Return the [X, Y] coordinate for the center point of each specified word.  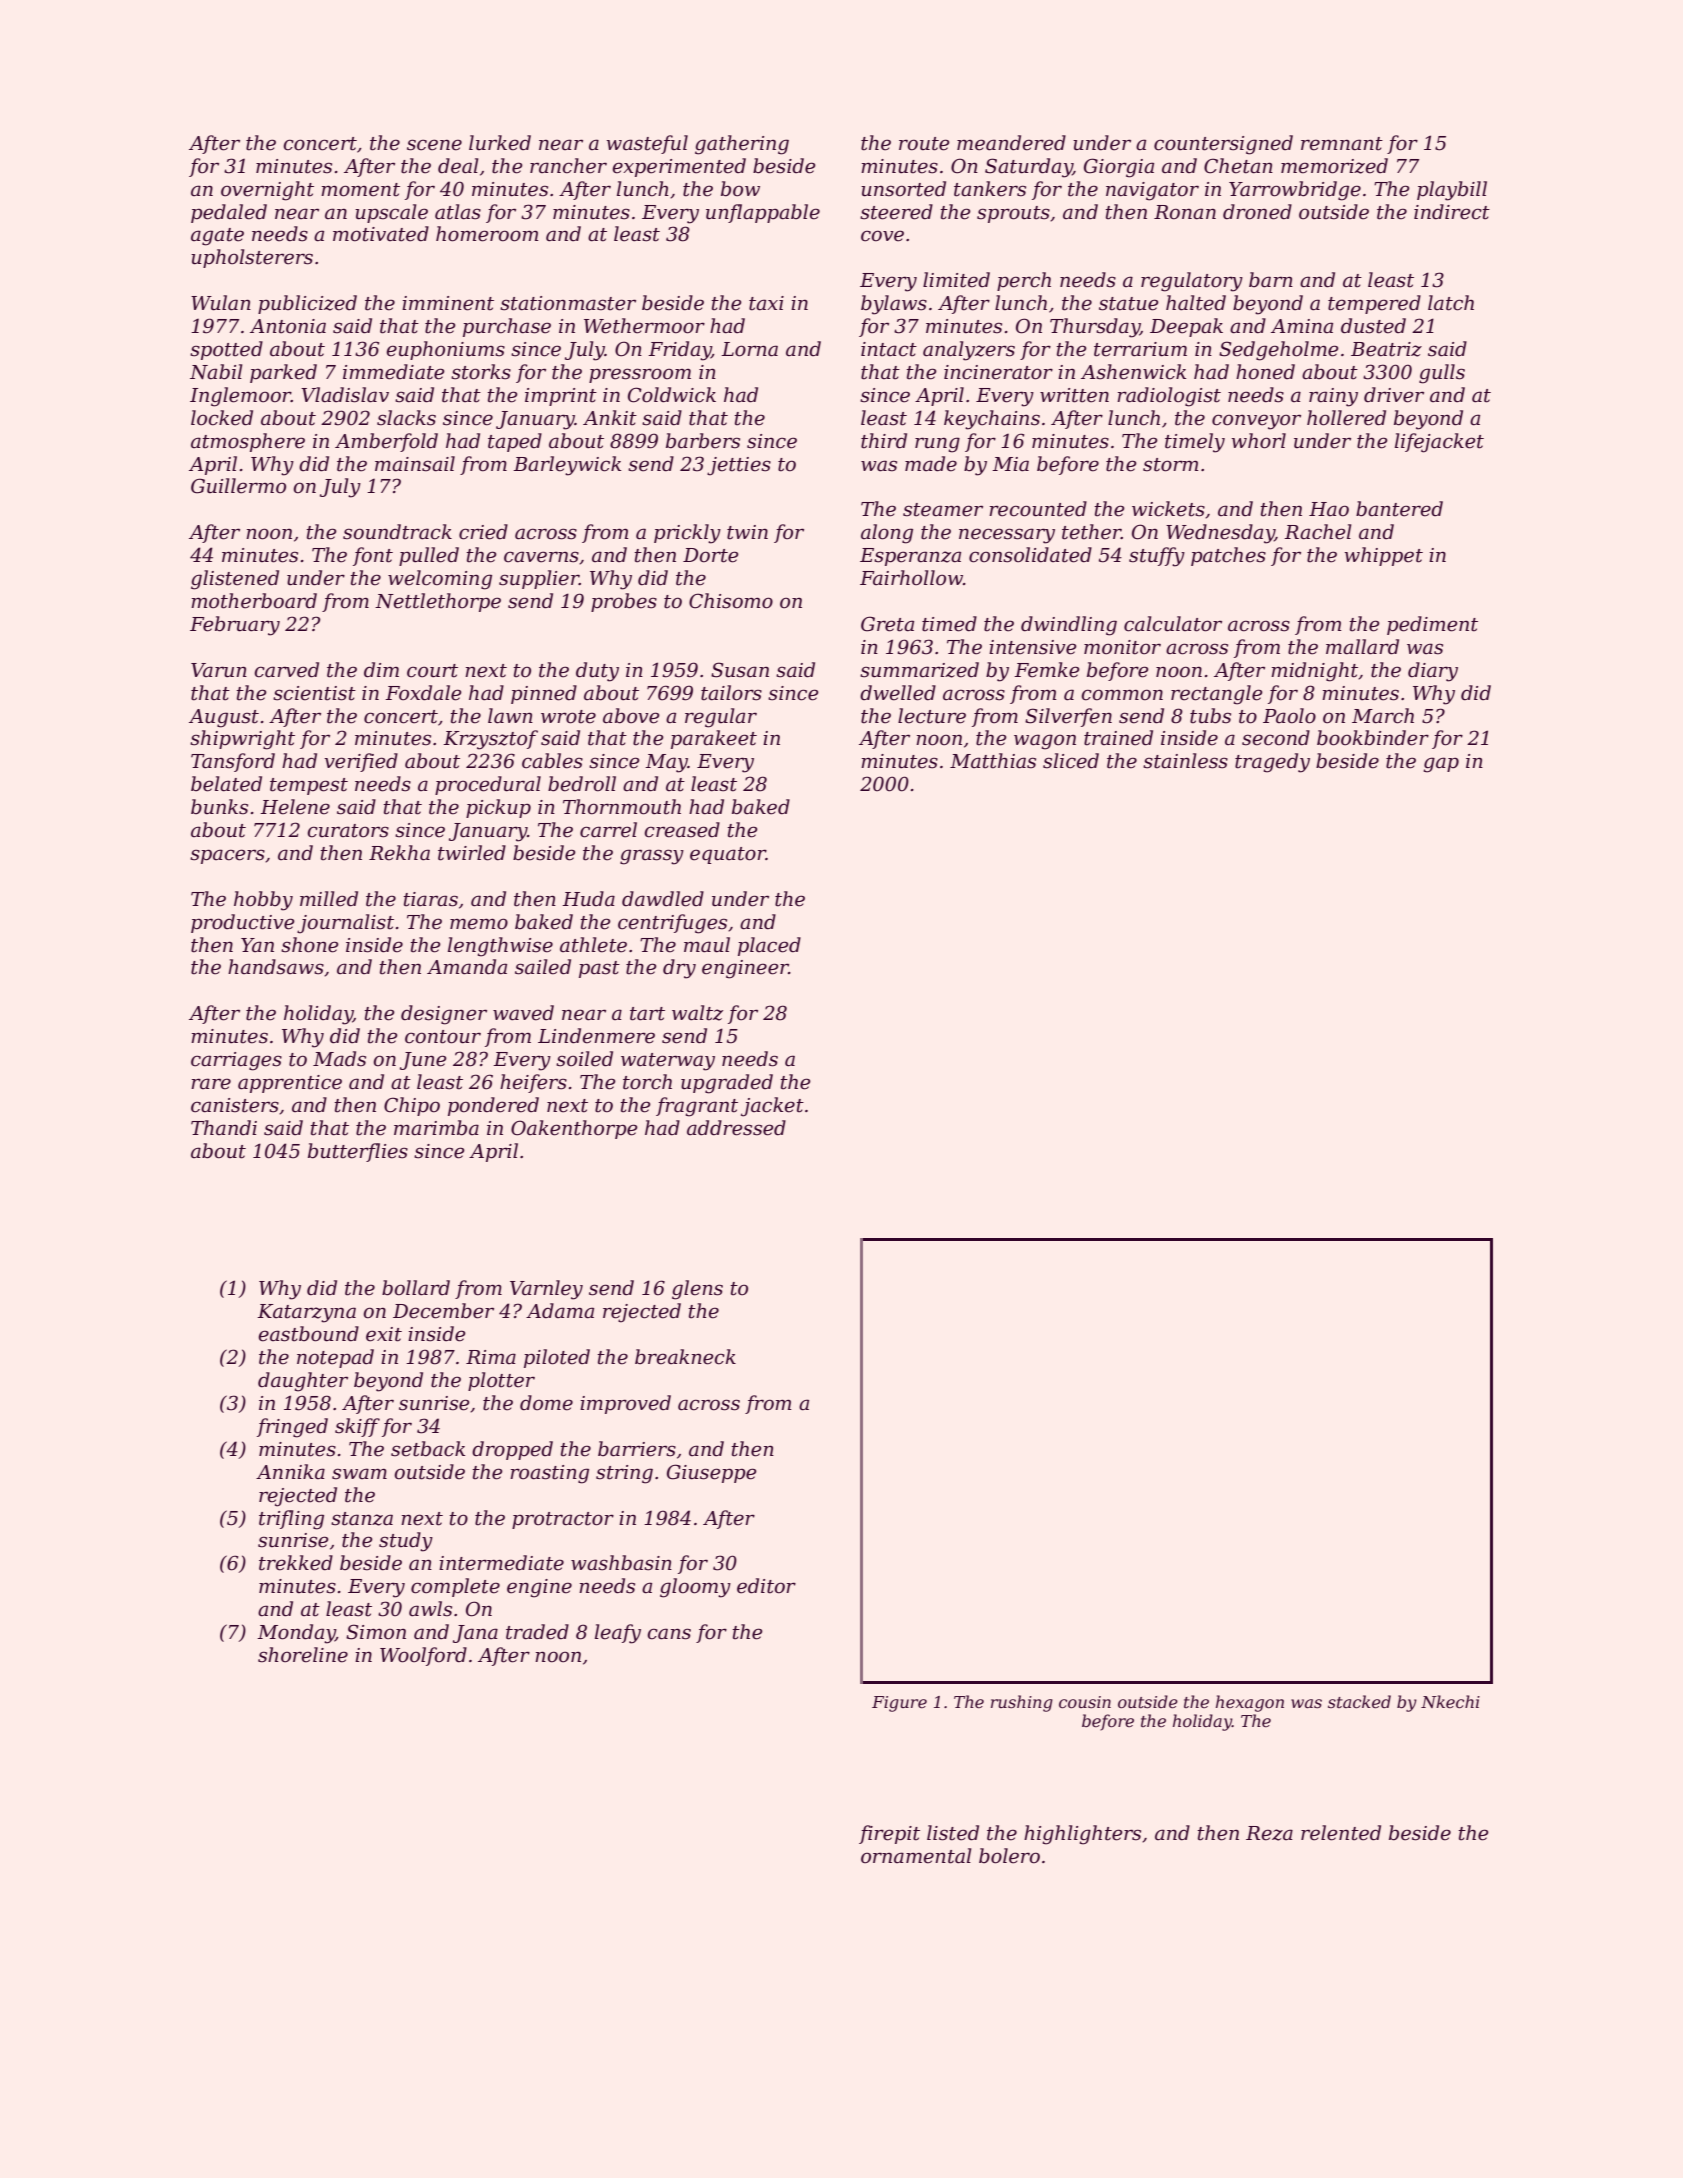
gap [1441, 765]
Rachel [1317, 532]
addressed [736, 1128]
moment [360, 190]
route [924, 144]
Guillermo [238, 486]
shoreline [303, 1655]
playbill [1452, 191]
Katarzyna [306, 1313]
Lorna [749, 349]
